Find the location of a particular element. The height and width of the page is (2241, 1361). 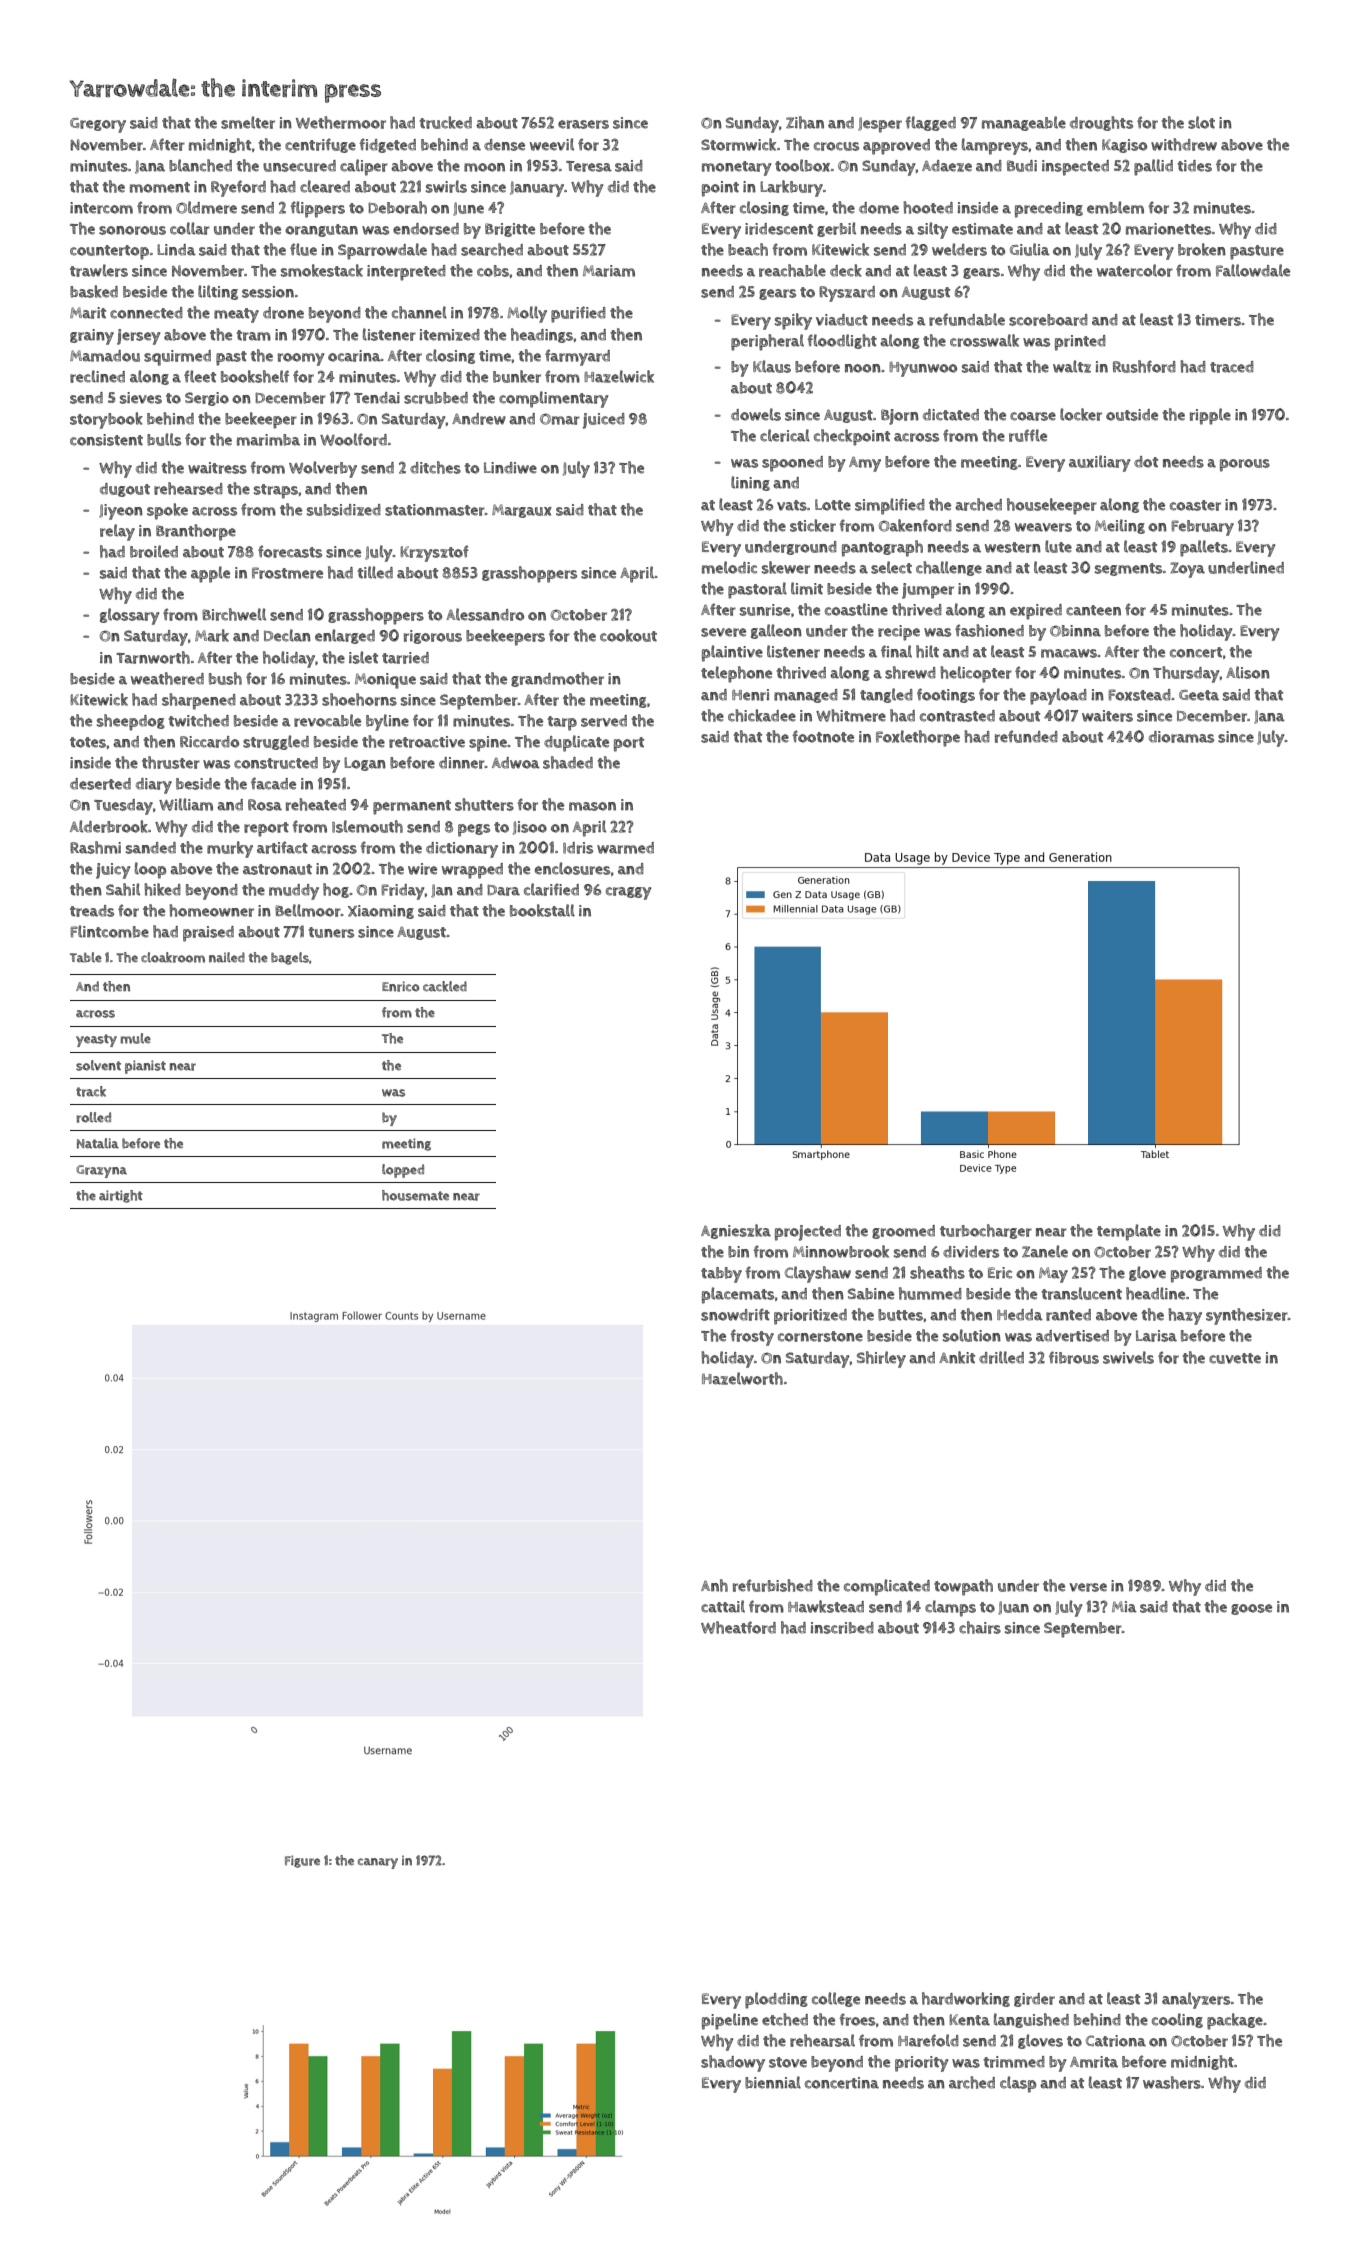

slot is located at coordinates (1201, 122).
